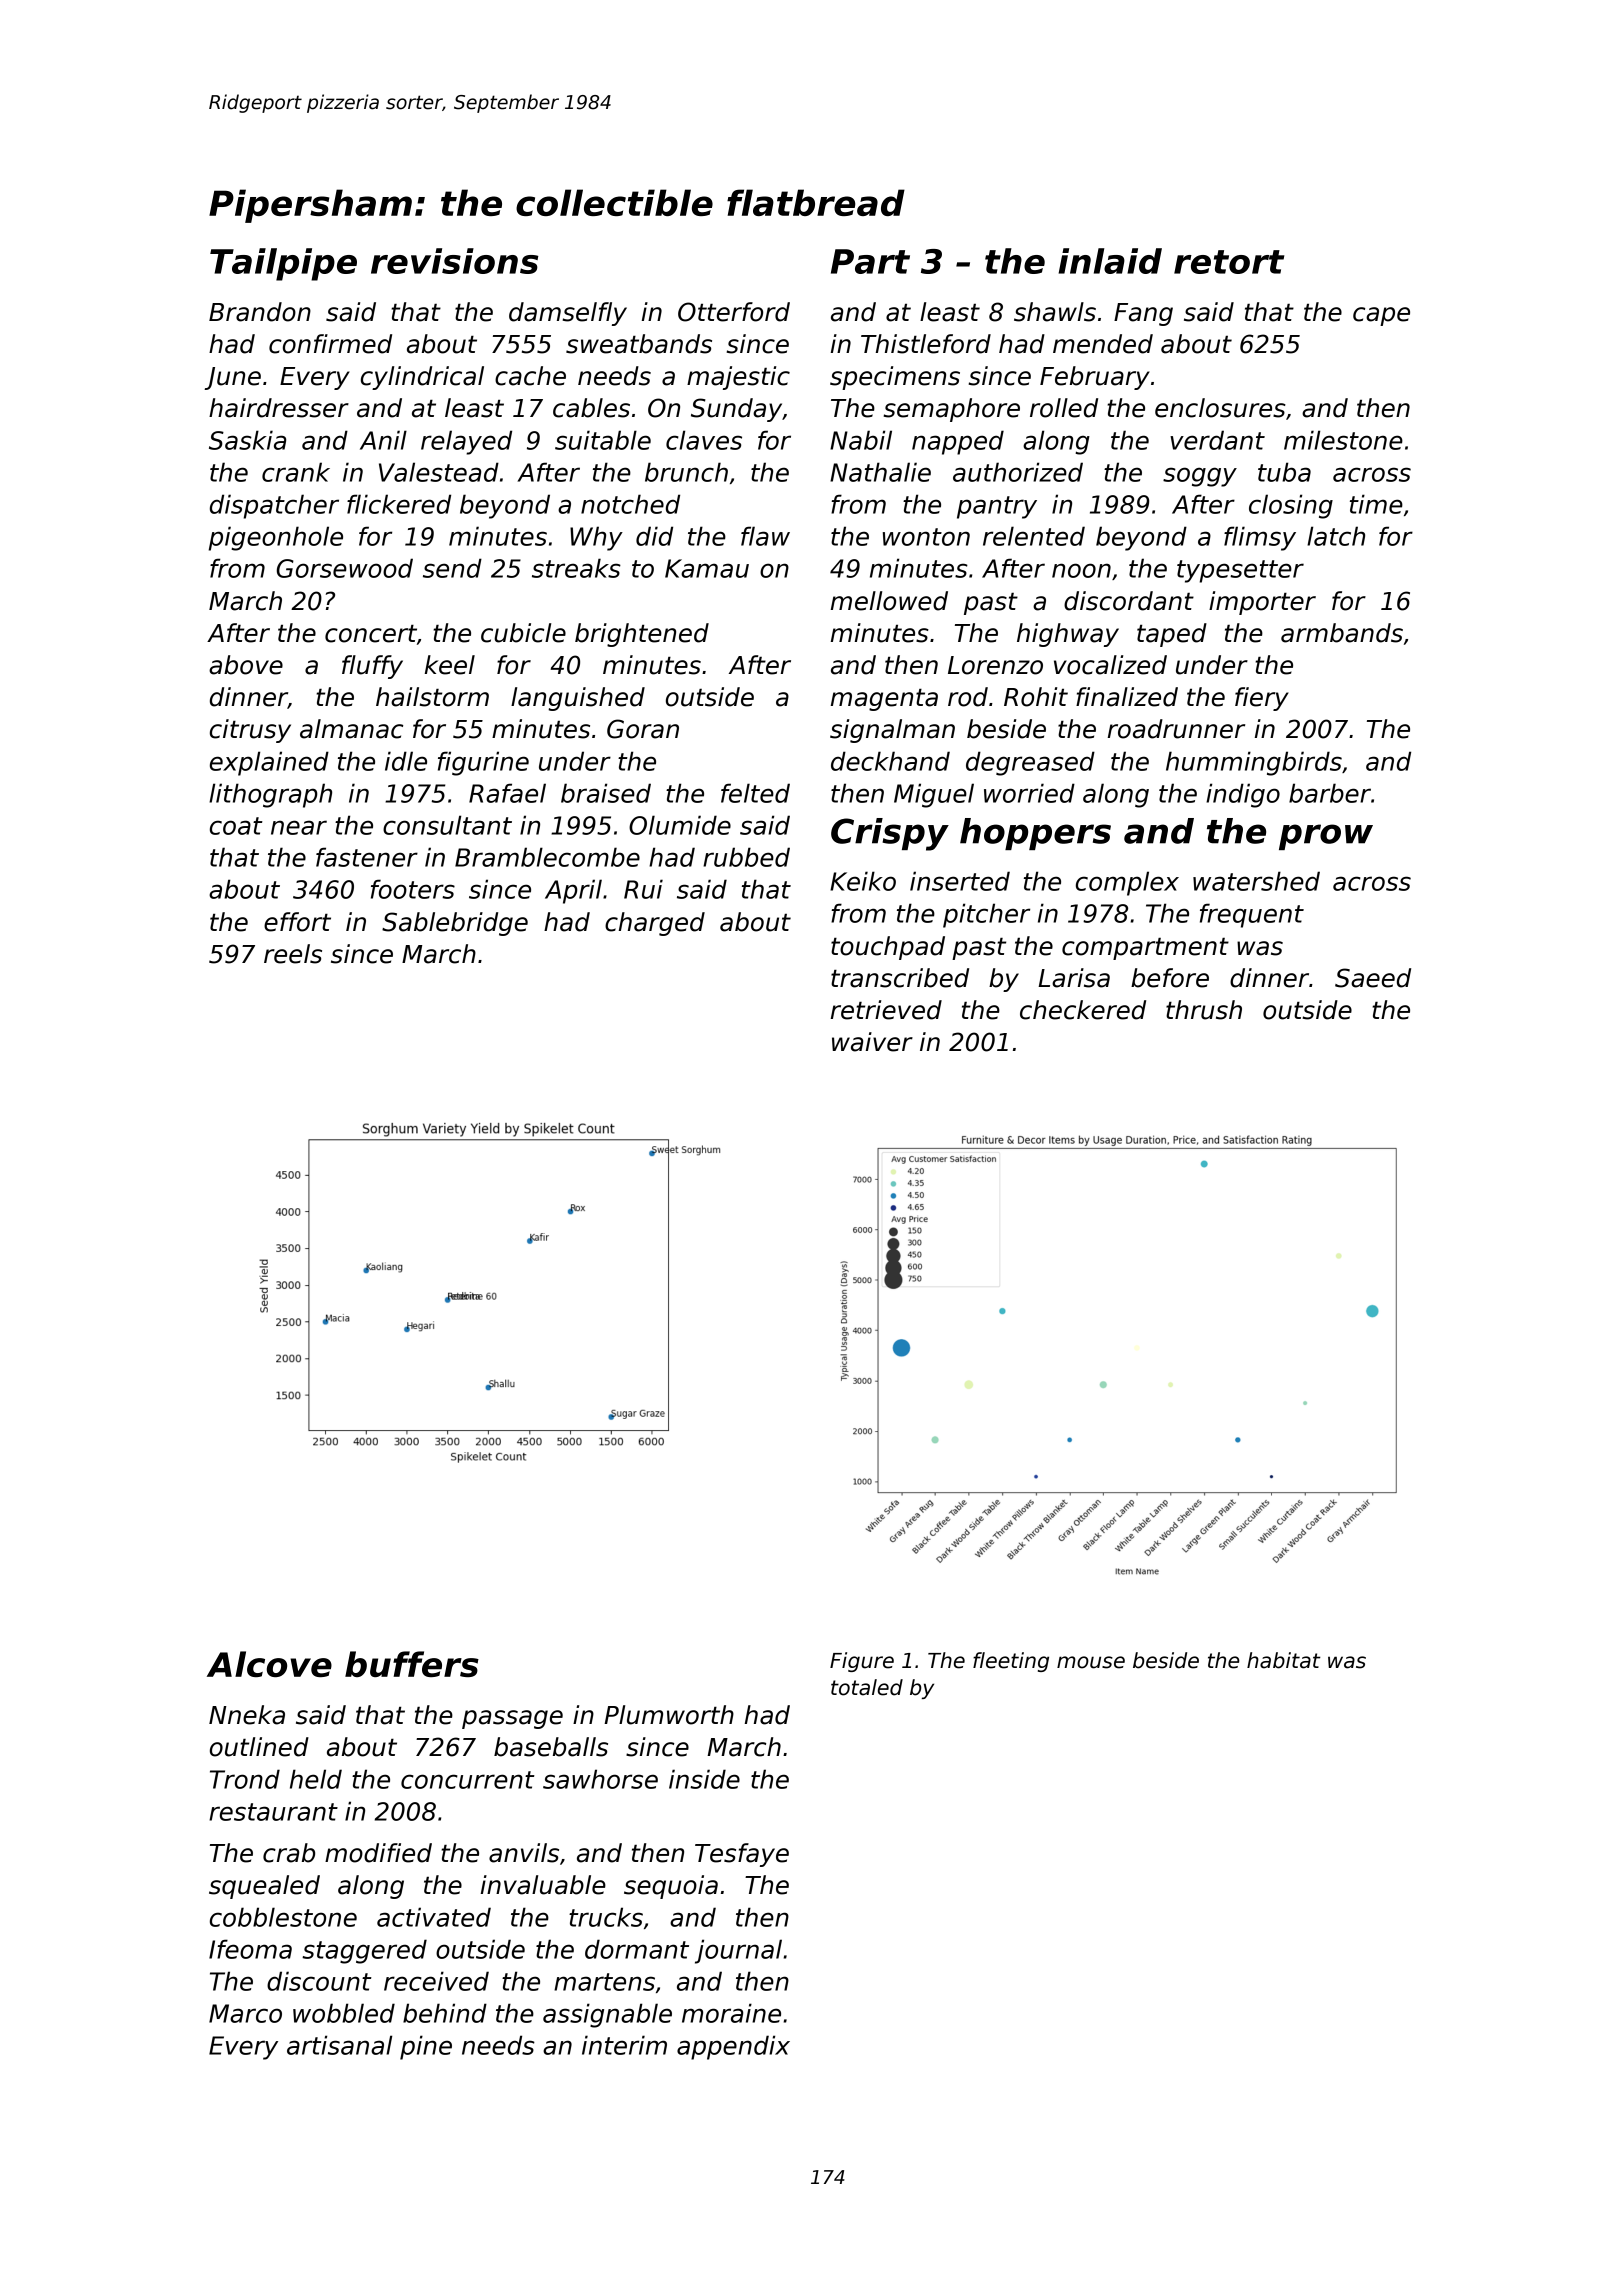 Image resolution: width=1620 pixels, height=2292 pixels. I want to click on Sablebridge, so click(455, 924).
